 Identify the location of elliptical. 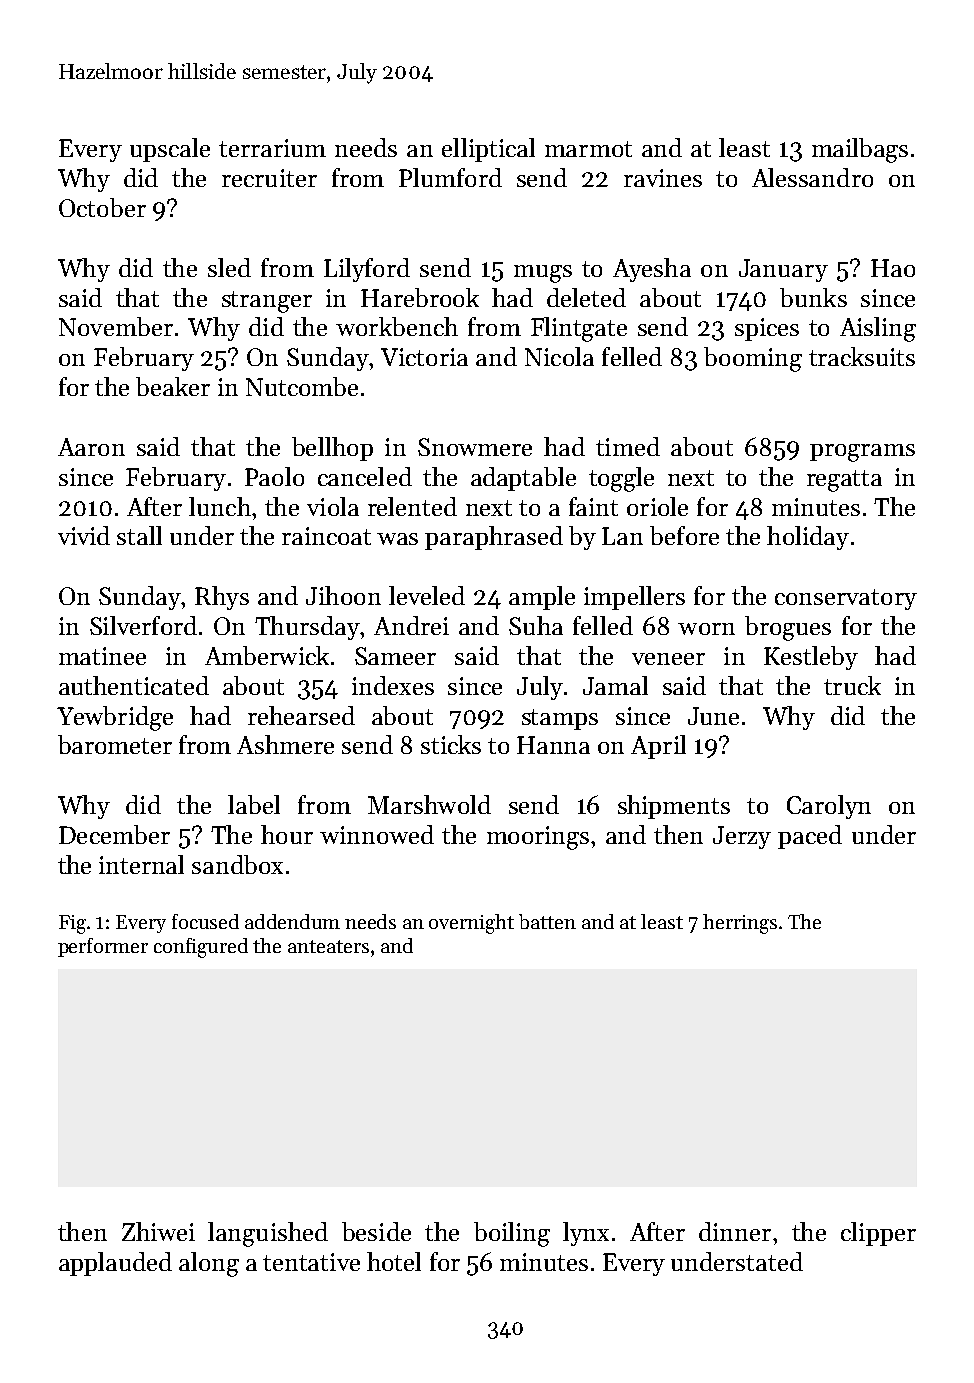
(488, 150).
